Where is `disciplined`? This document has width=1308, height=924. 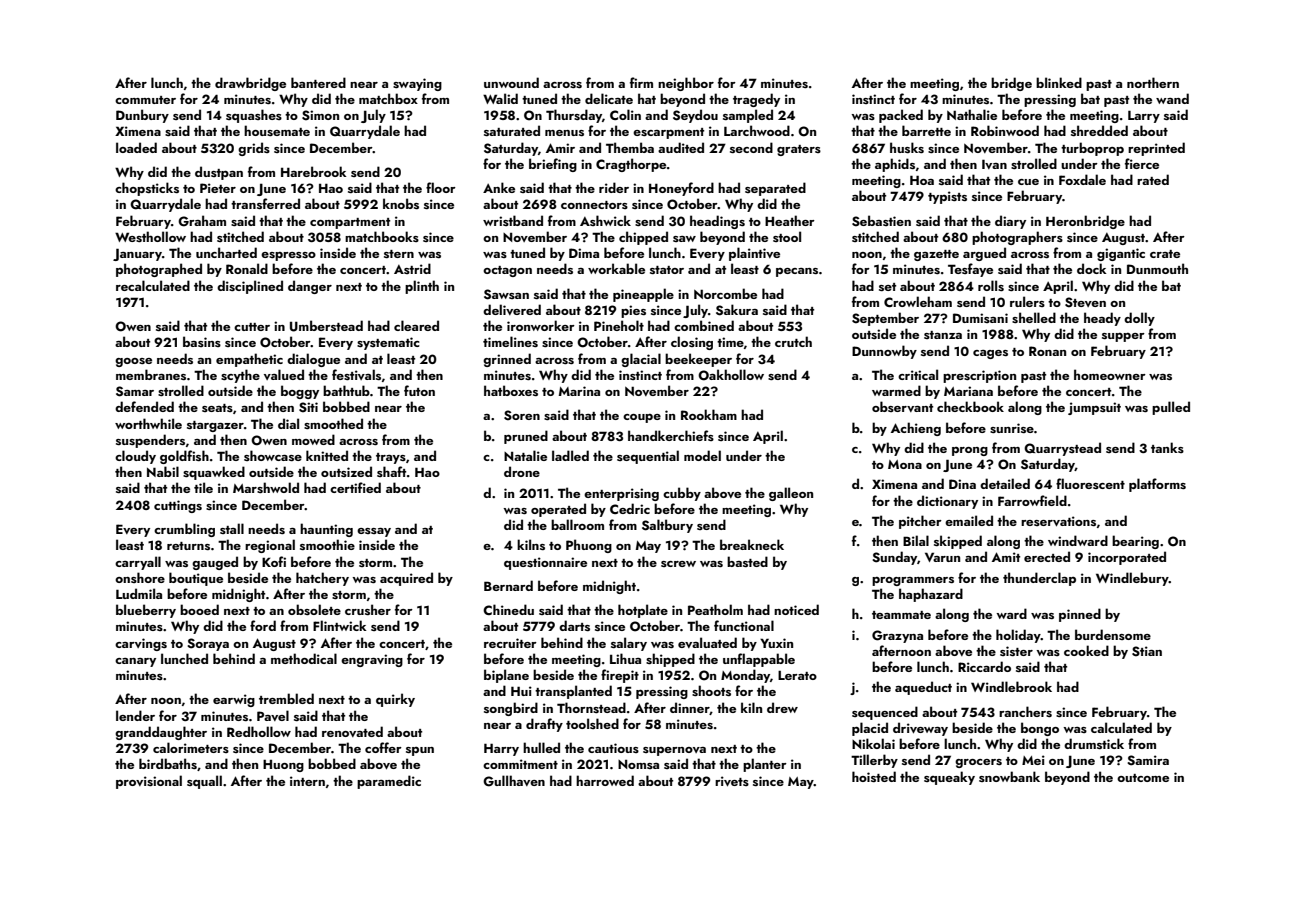
disciplined is located at coordinates (250, 287).
